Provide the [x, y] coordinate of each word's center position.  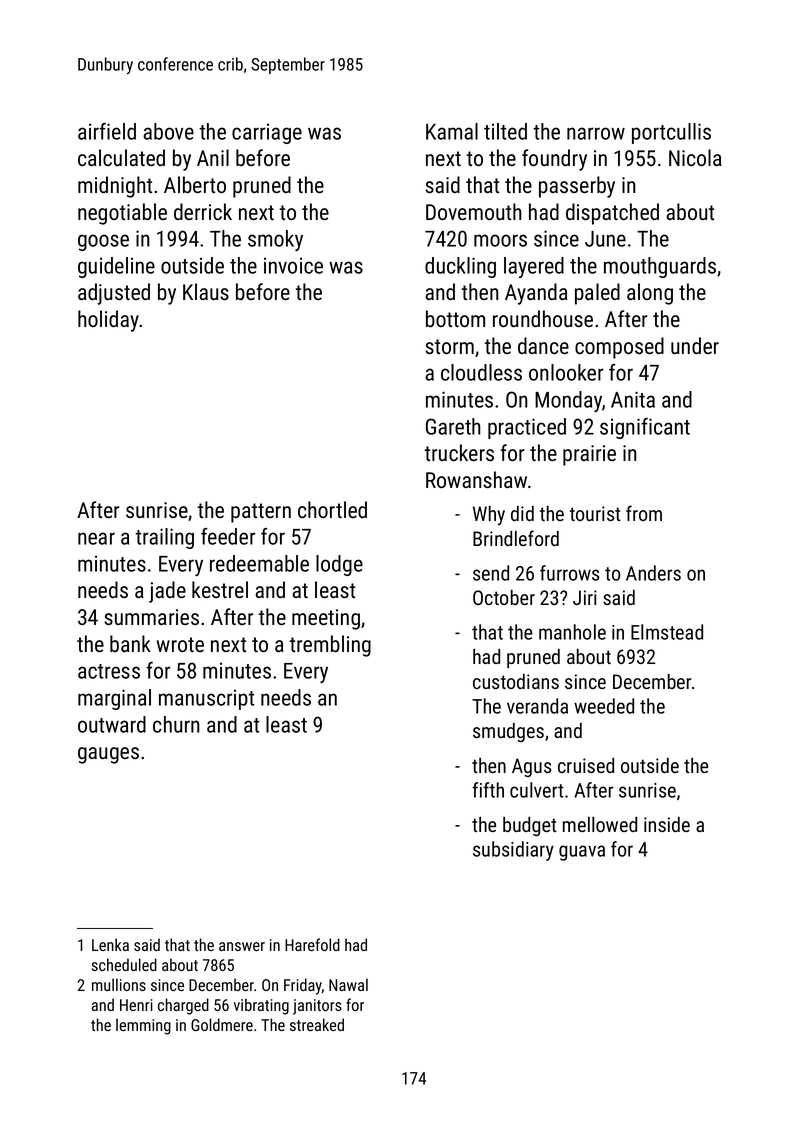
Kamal [452, 131]
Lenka [110, 944]
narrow [596, 133]
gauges [108, 755]
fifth [488, 790]
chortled [332, 509]
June [605, 239]
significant [645, 428]
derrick [203, 211]
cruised [586, 765]
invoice [293, 265]
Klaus [206, 291]
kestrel [220, 589]
